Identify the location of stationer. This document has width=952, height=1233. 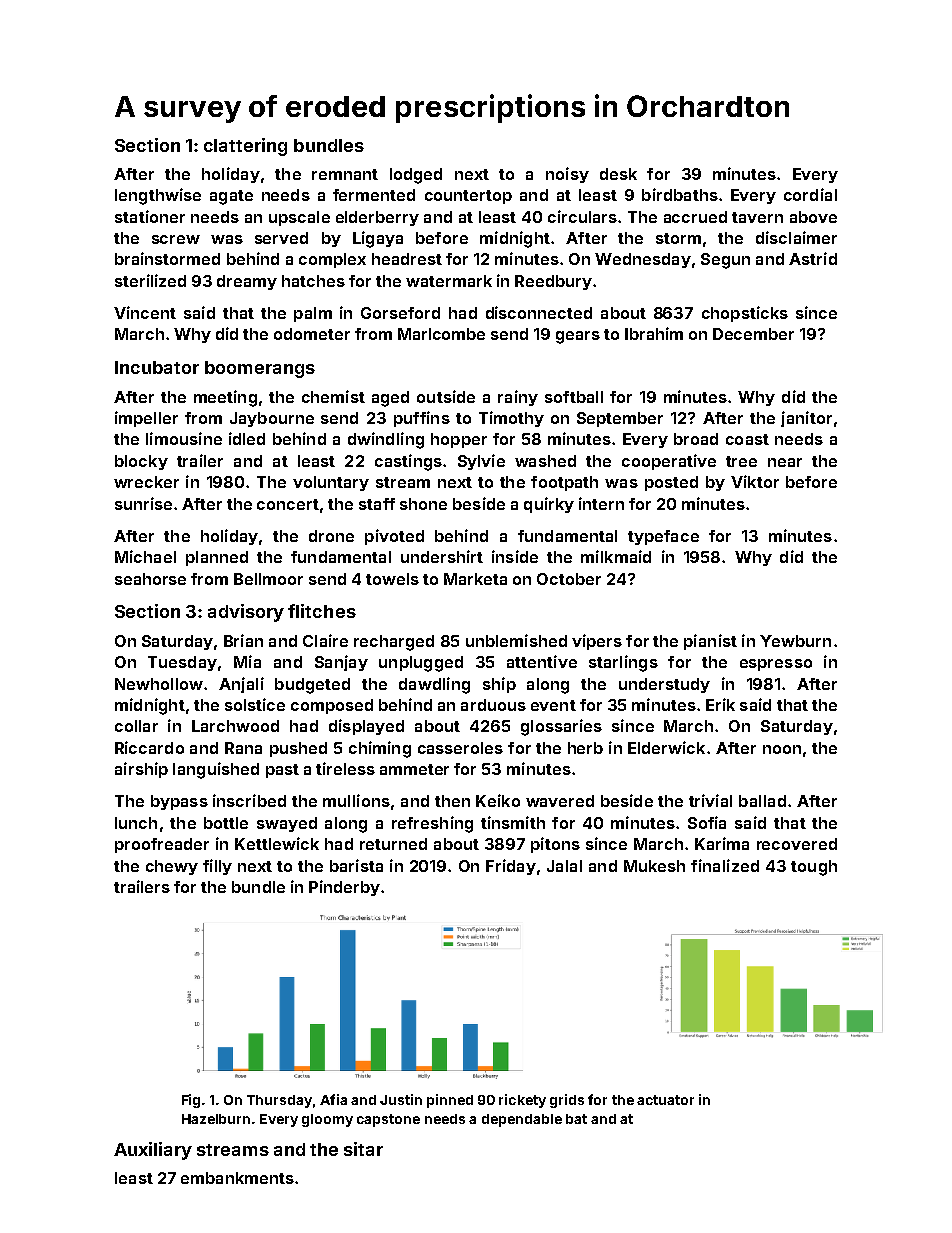
(150, 216).
